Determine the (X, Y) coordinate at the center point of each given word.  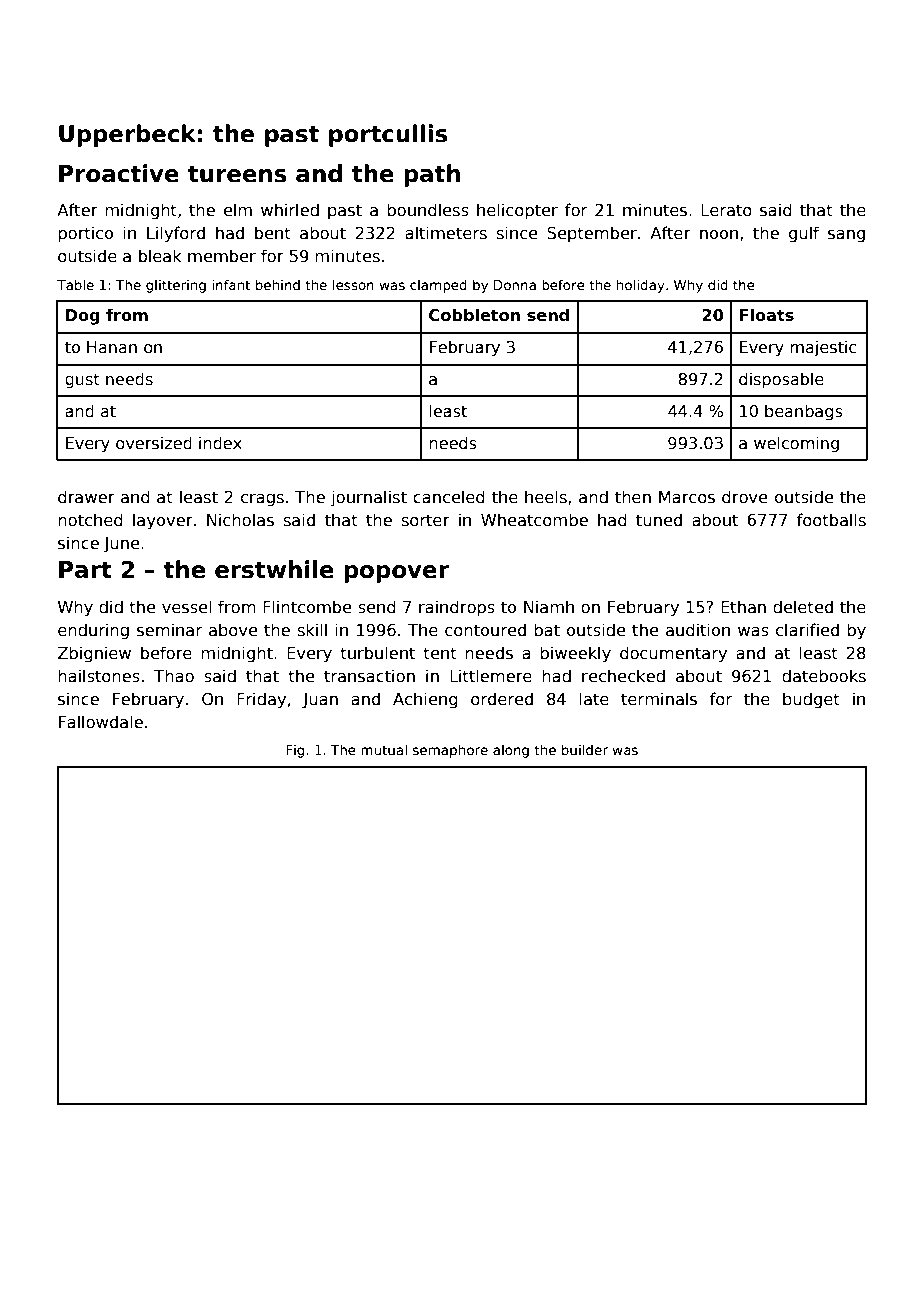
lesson (353, 284)
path (432, 175)
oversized (154, 443)
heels (546, 496)
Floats (766, 315)
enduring (93, 631)
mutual (384, 749)
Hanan (112, 347)
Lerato (726, 210)
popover (396, 574)
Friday (261, 700)
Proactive (119, 173)
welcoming (796, 444)
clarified (807, 630)
